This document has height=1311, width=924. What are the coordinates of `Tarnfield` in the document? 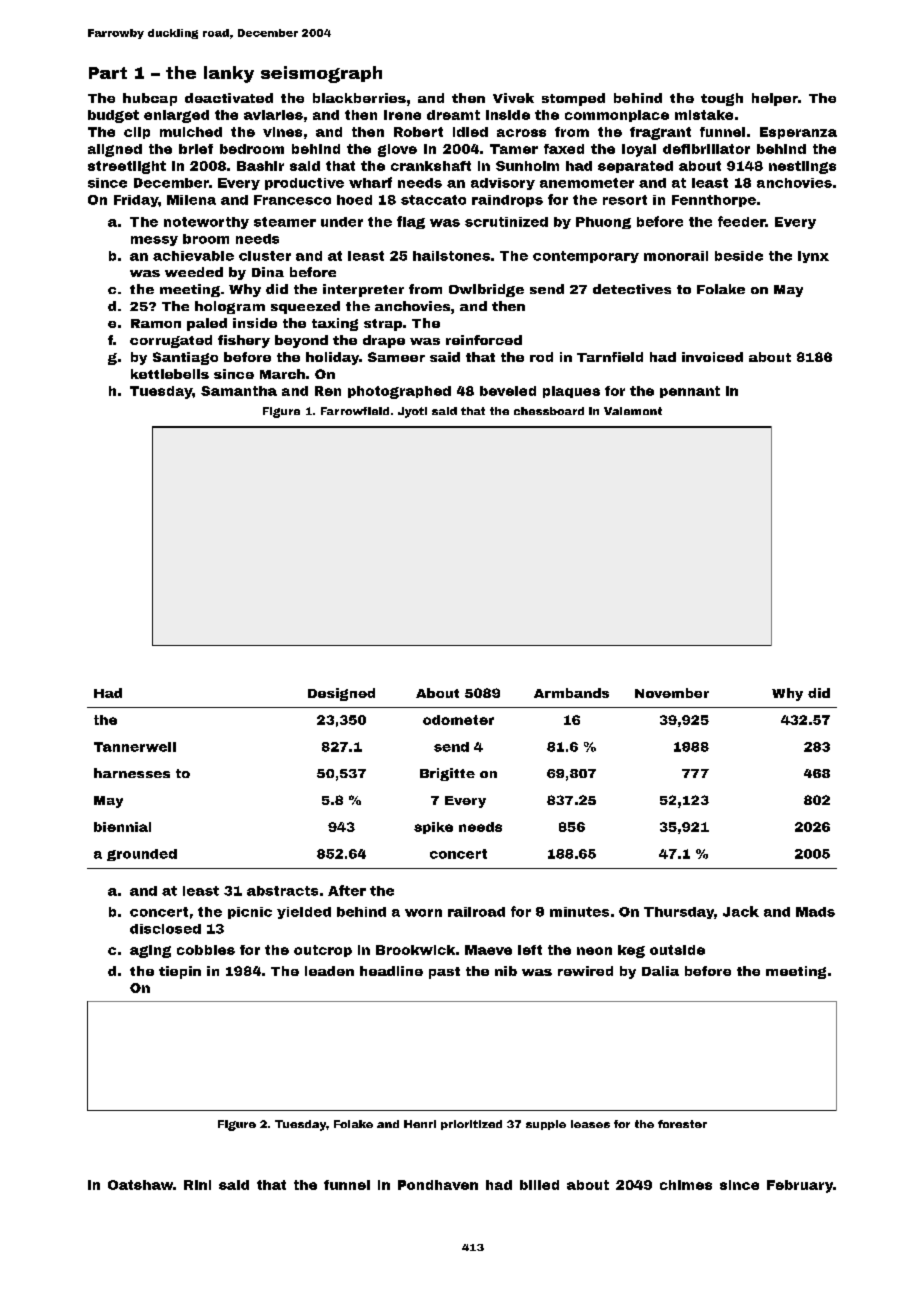 It's located at (610, 357).
